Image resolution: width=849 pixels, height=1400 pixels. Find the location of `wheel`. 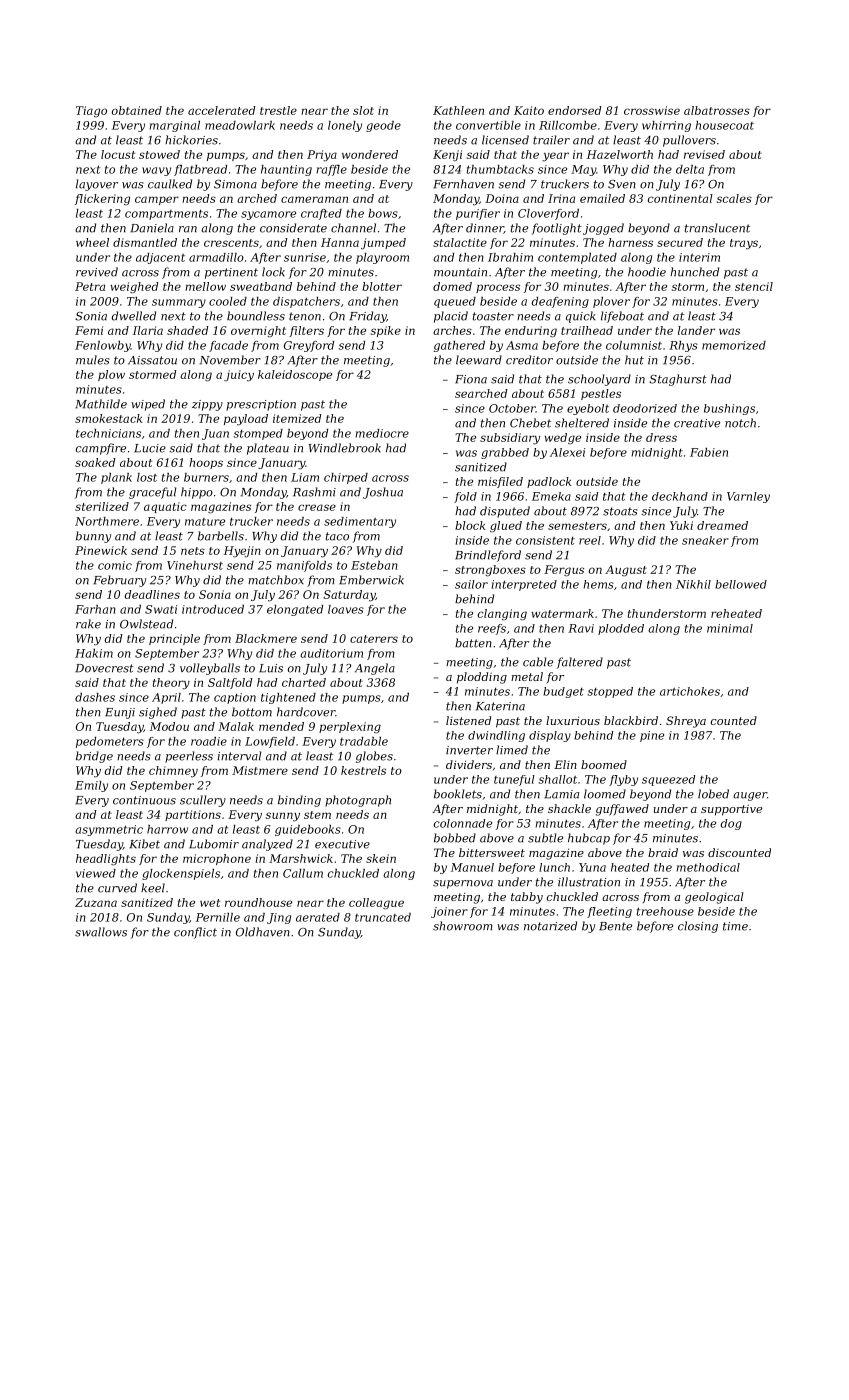

wheel is located at coordinates (92, 242).
